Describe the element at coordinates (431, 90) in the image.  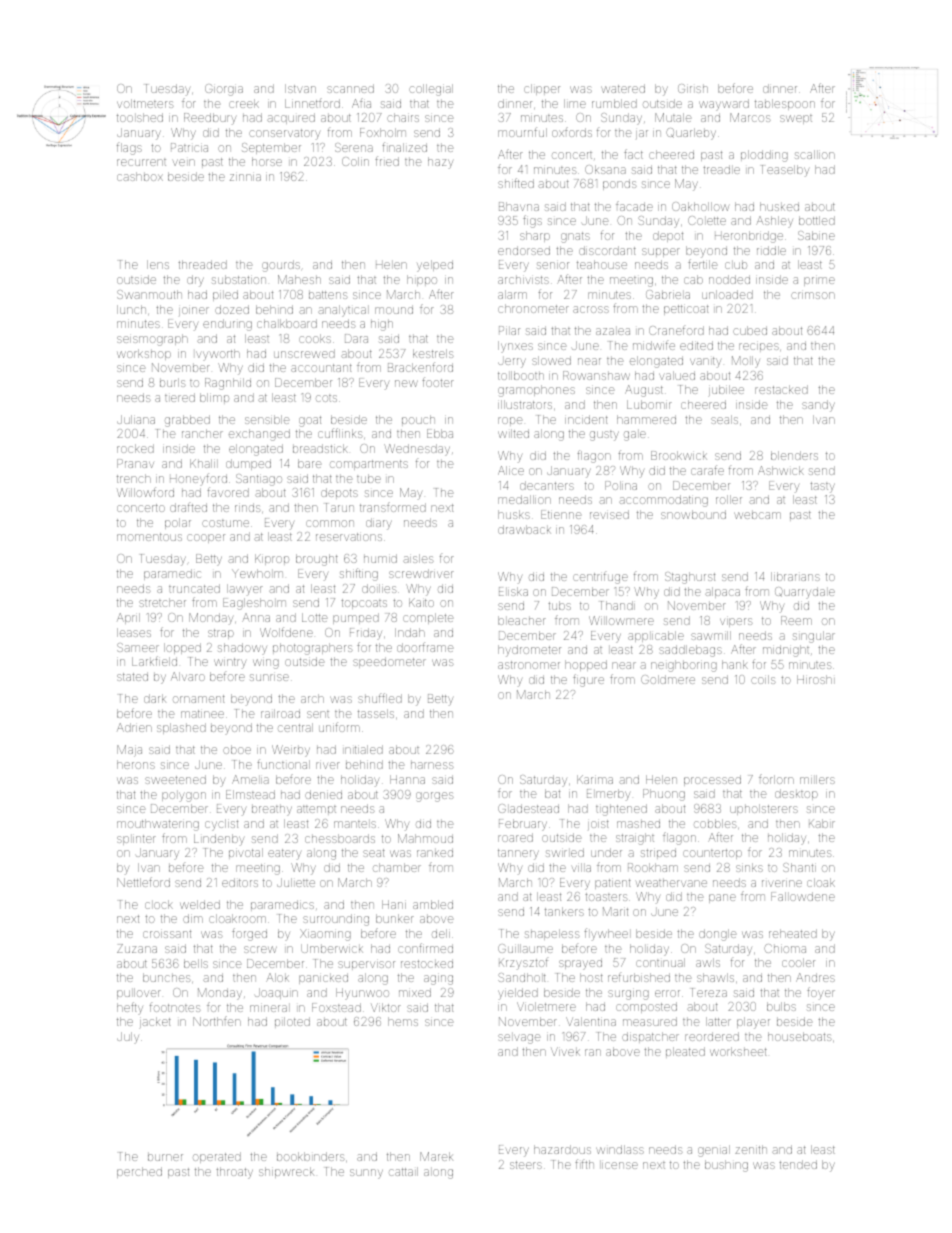
I see `collegial` at that location.
